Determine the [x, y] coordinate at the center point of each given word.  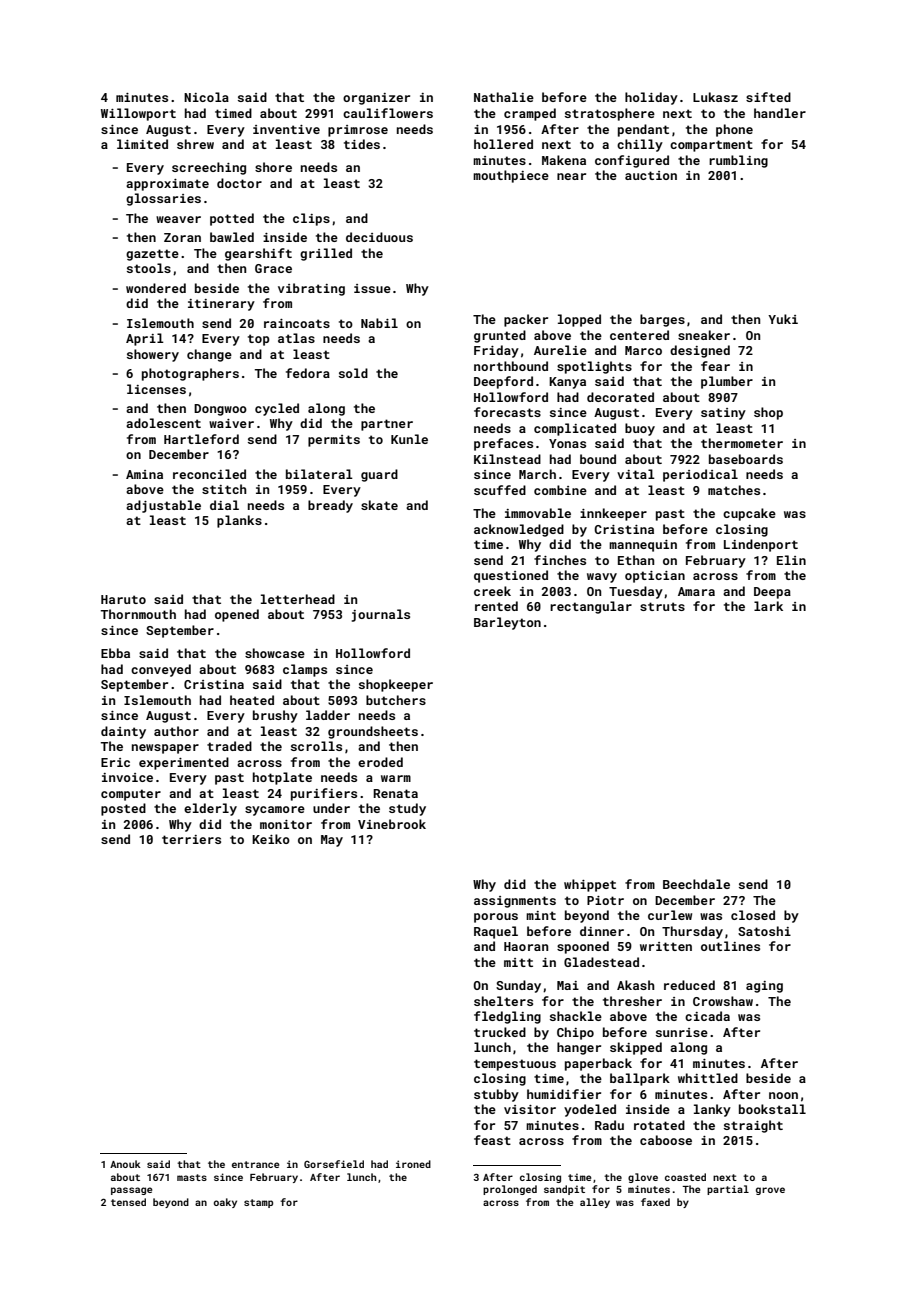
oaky [225, 1203]
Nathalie [504, 97]
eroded [380, 762]
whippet [590, 885]
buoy [640, 429]
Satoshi [764, 931]
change [209, 355]
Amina [144, 474]
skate [379, 505]
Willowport [138, 114]
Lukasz [715, 97]
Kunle [409, 439]
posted [123, 809]
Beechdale [696, 884]
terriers [191, 839]
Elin [791, 560]
